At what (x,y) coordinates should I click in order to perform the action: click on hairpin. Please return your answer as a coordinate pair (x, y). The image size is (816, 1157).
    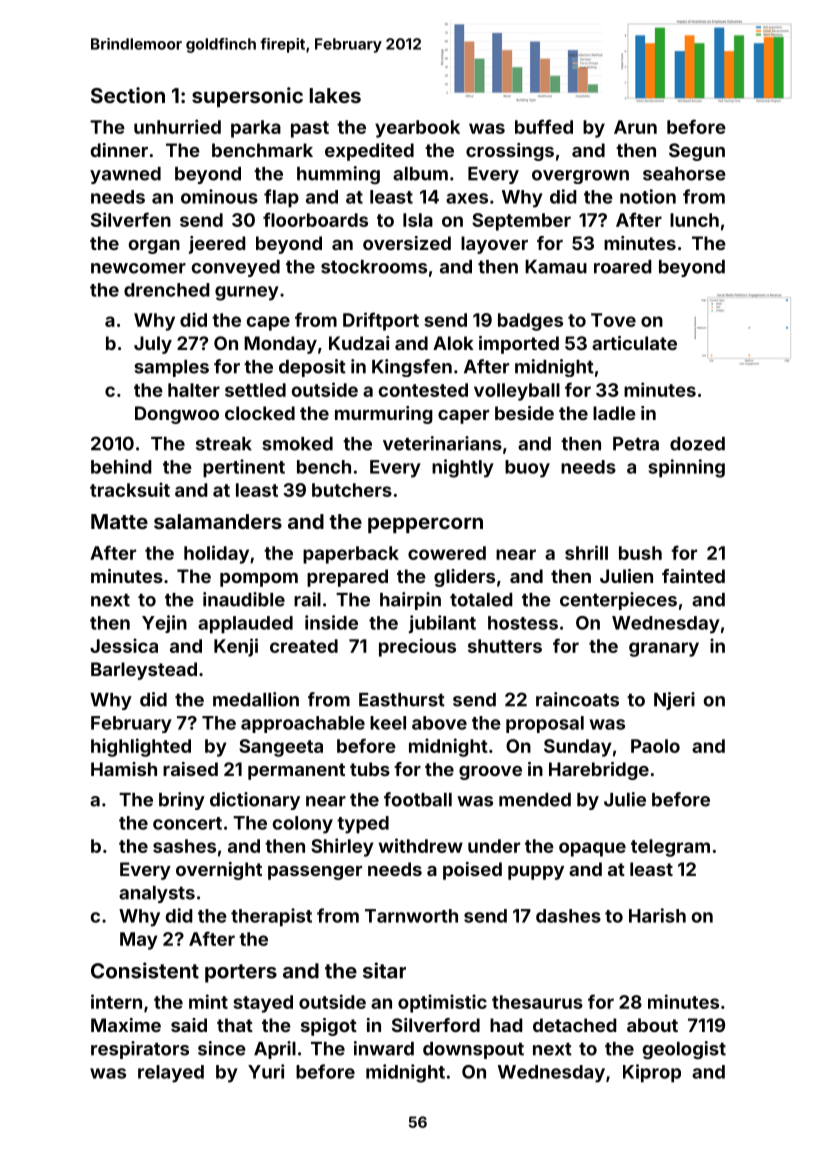
    Looking at the image, I should click on (410, 601).
